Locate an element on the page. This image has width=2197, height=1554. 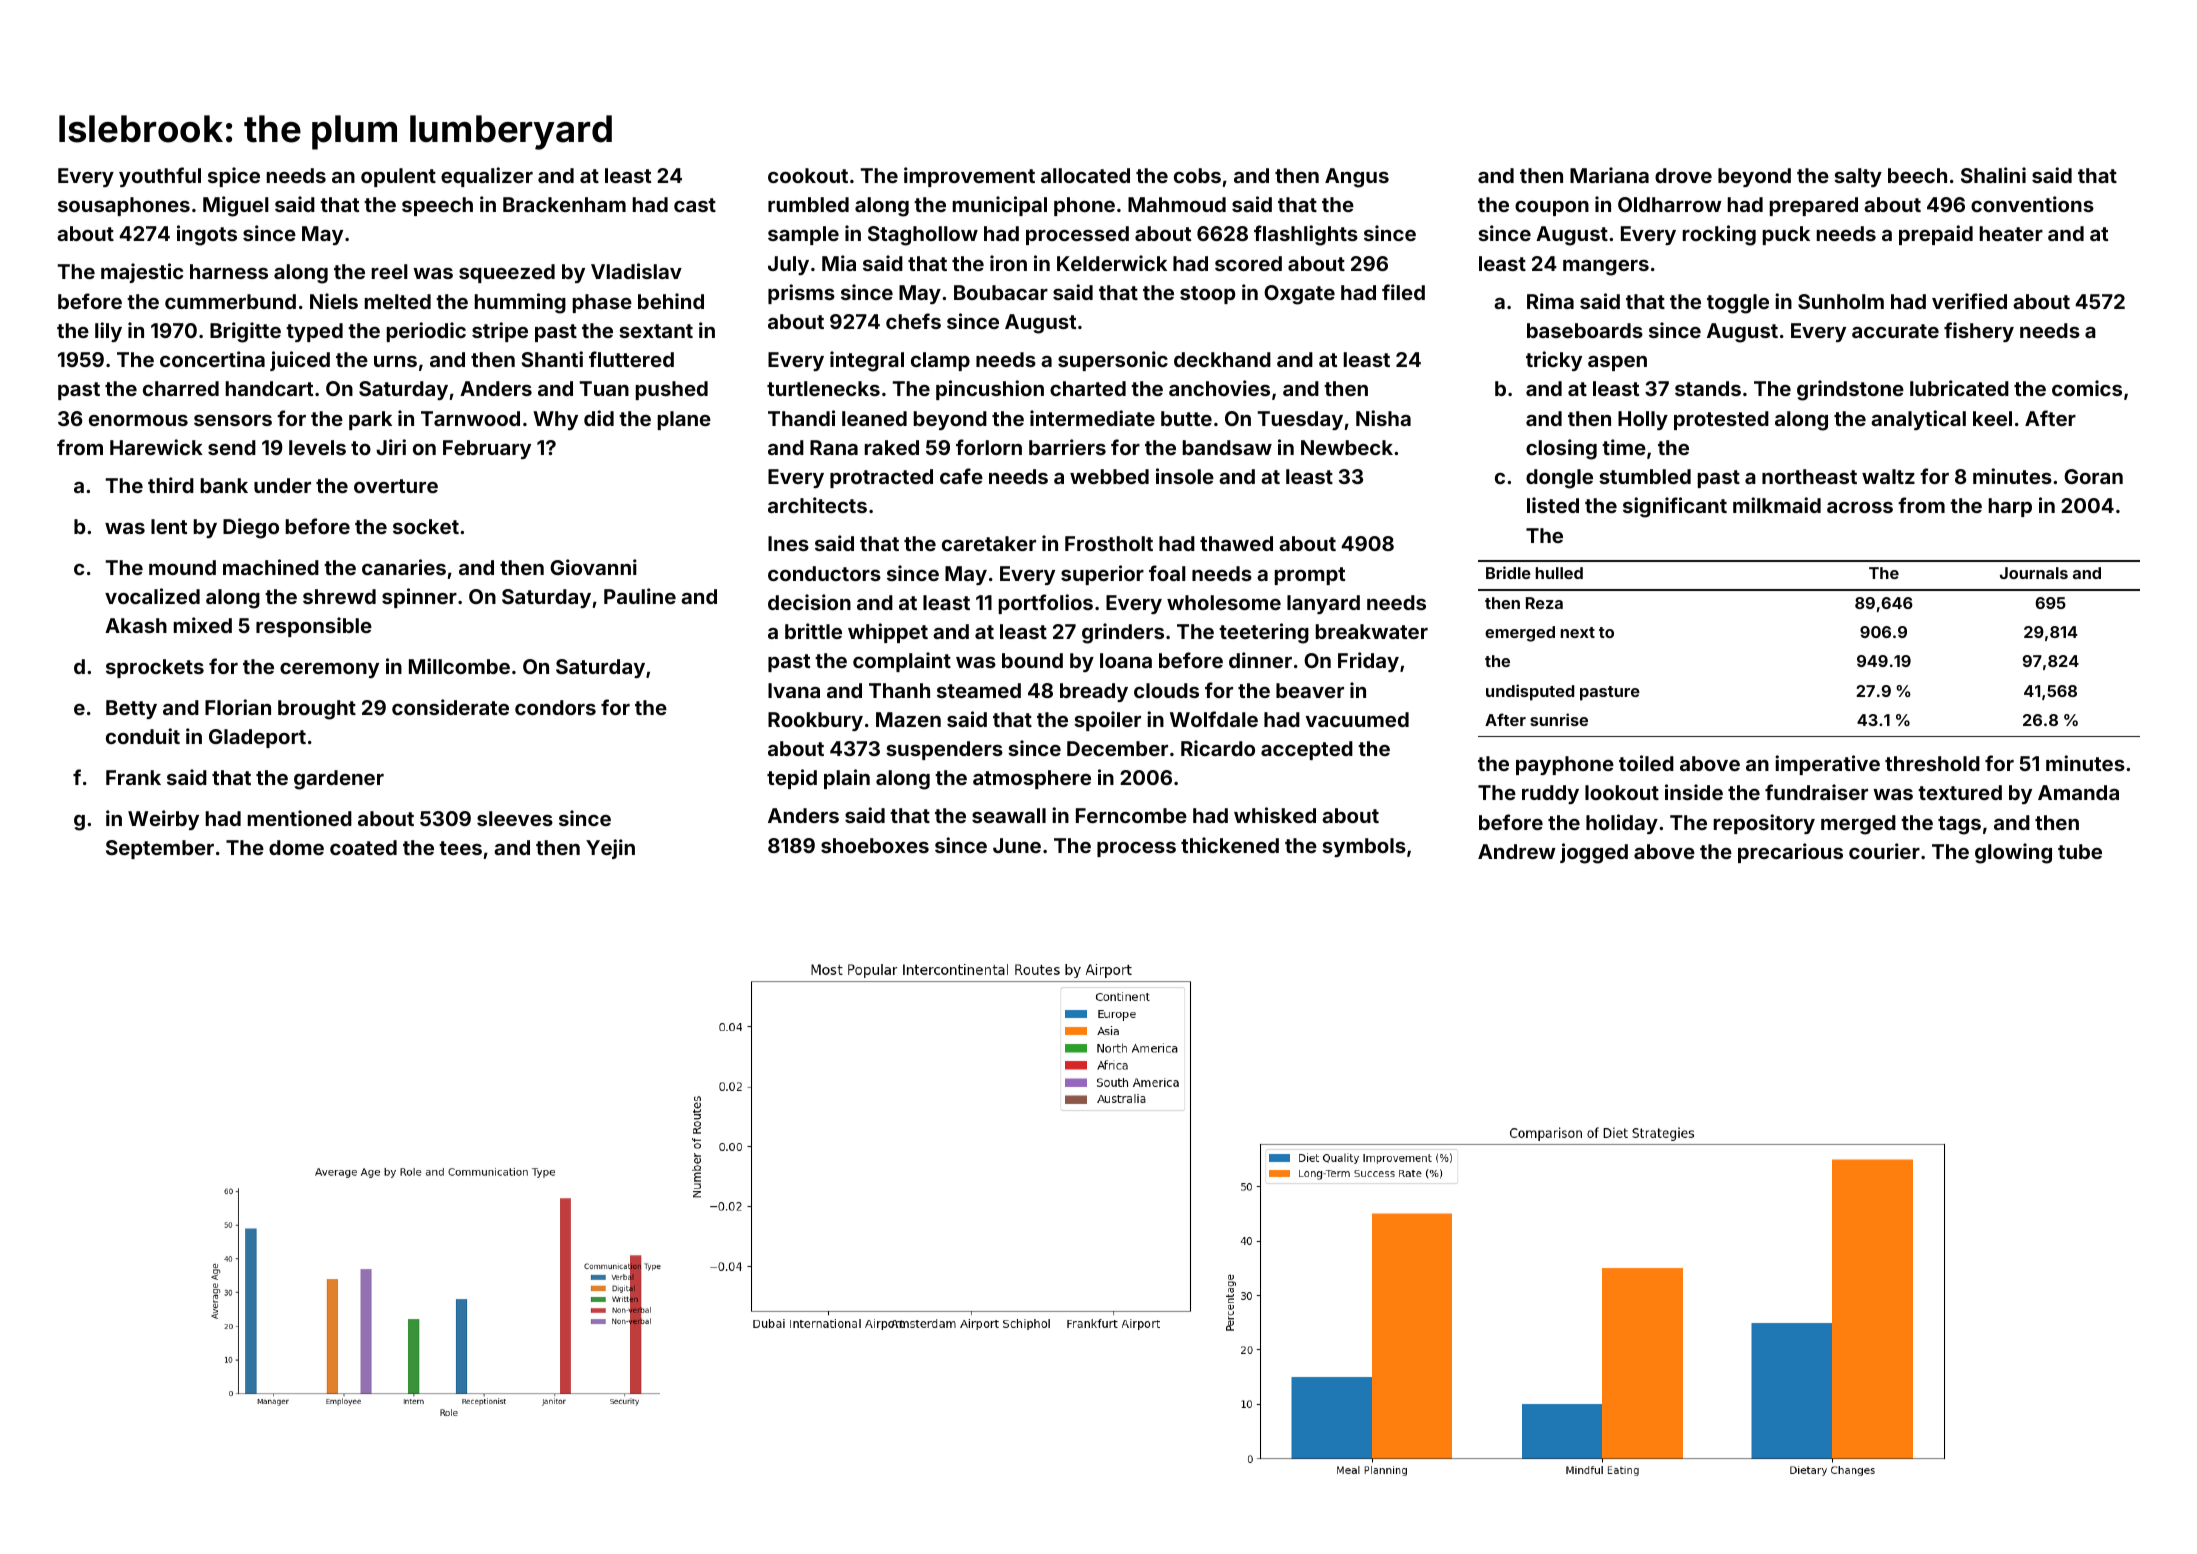
Shalini is located at coordinates (1993, 175).
